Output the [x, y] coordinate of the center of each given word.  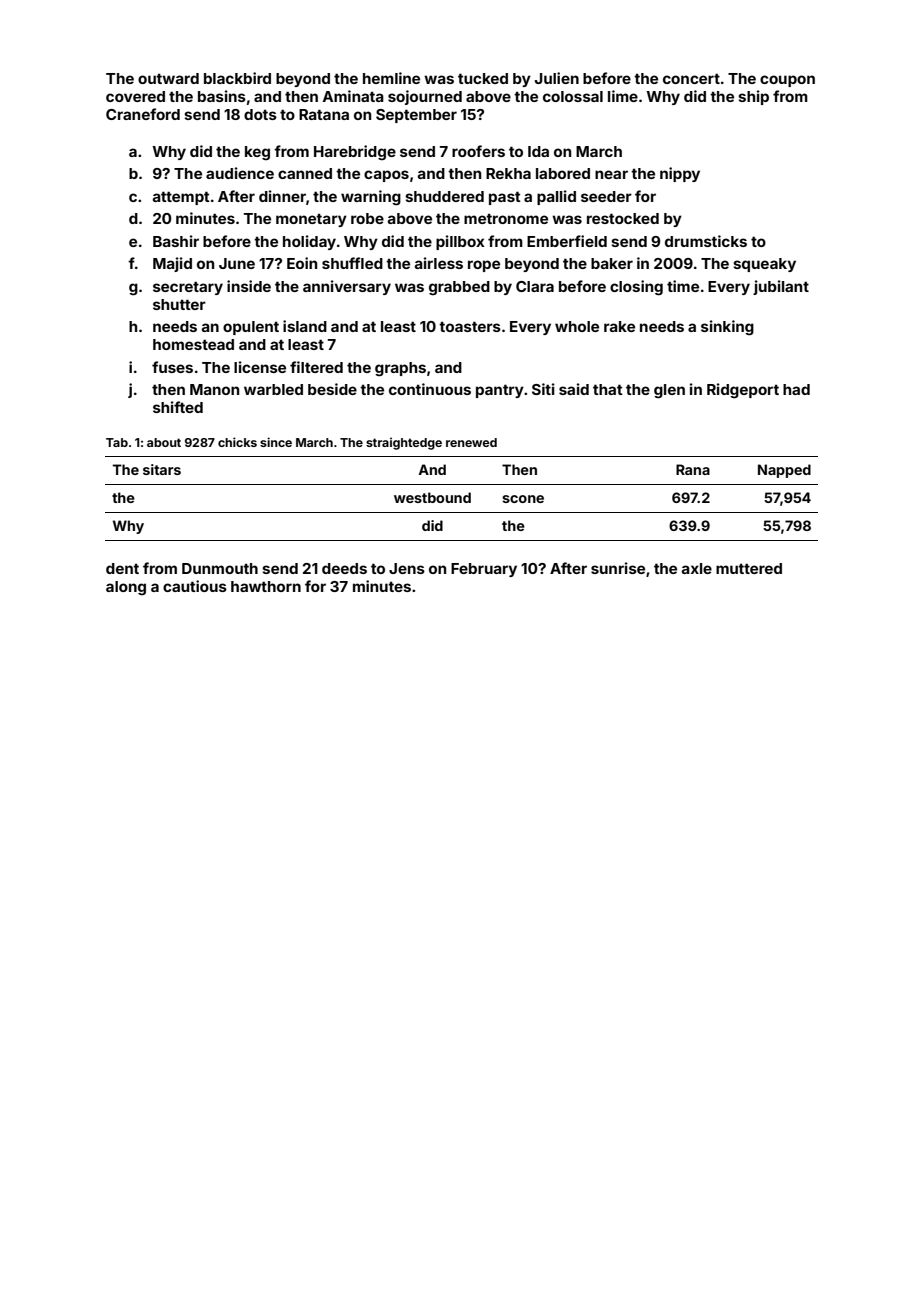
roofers [478, 151]
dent [122, 568]
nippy [680, 174]
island [305, 326]
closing [636, 288]
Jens [407, 568]
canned [305, 173]
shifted [178, 407]
